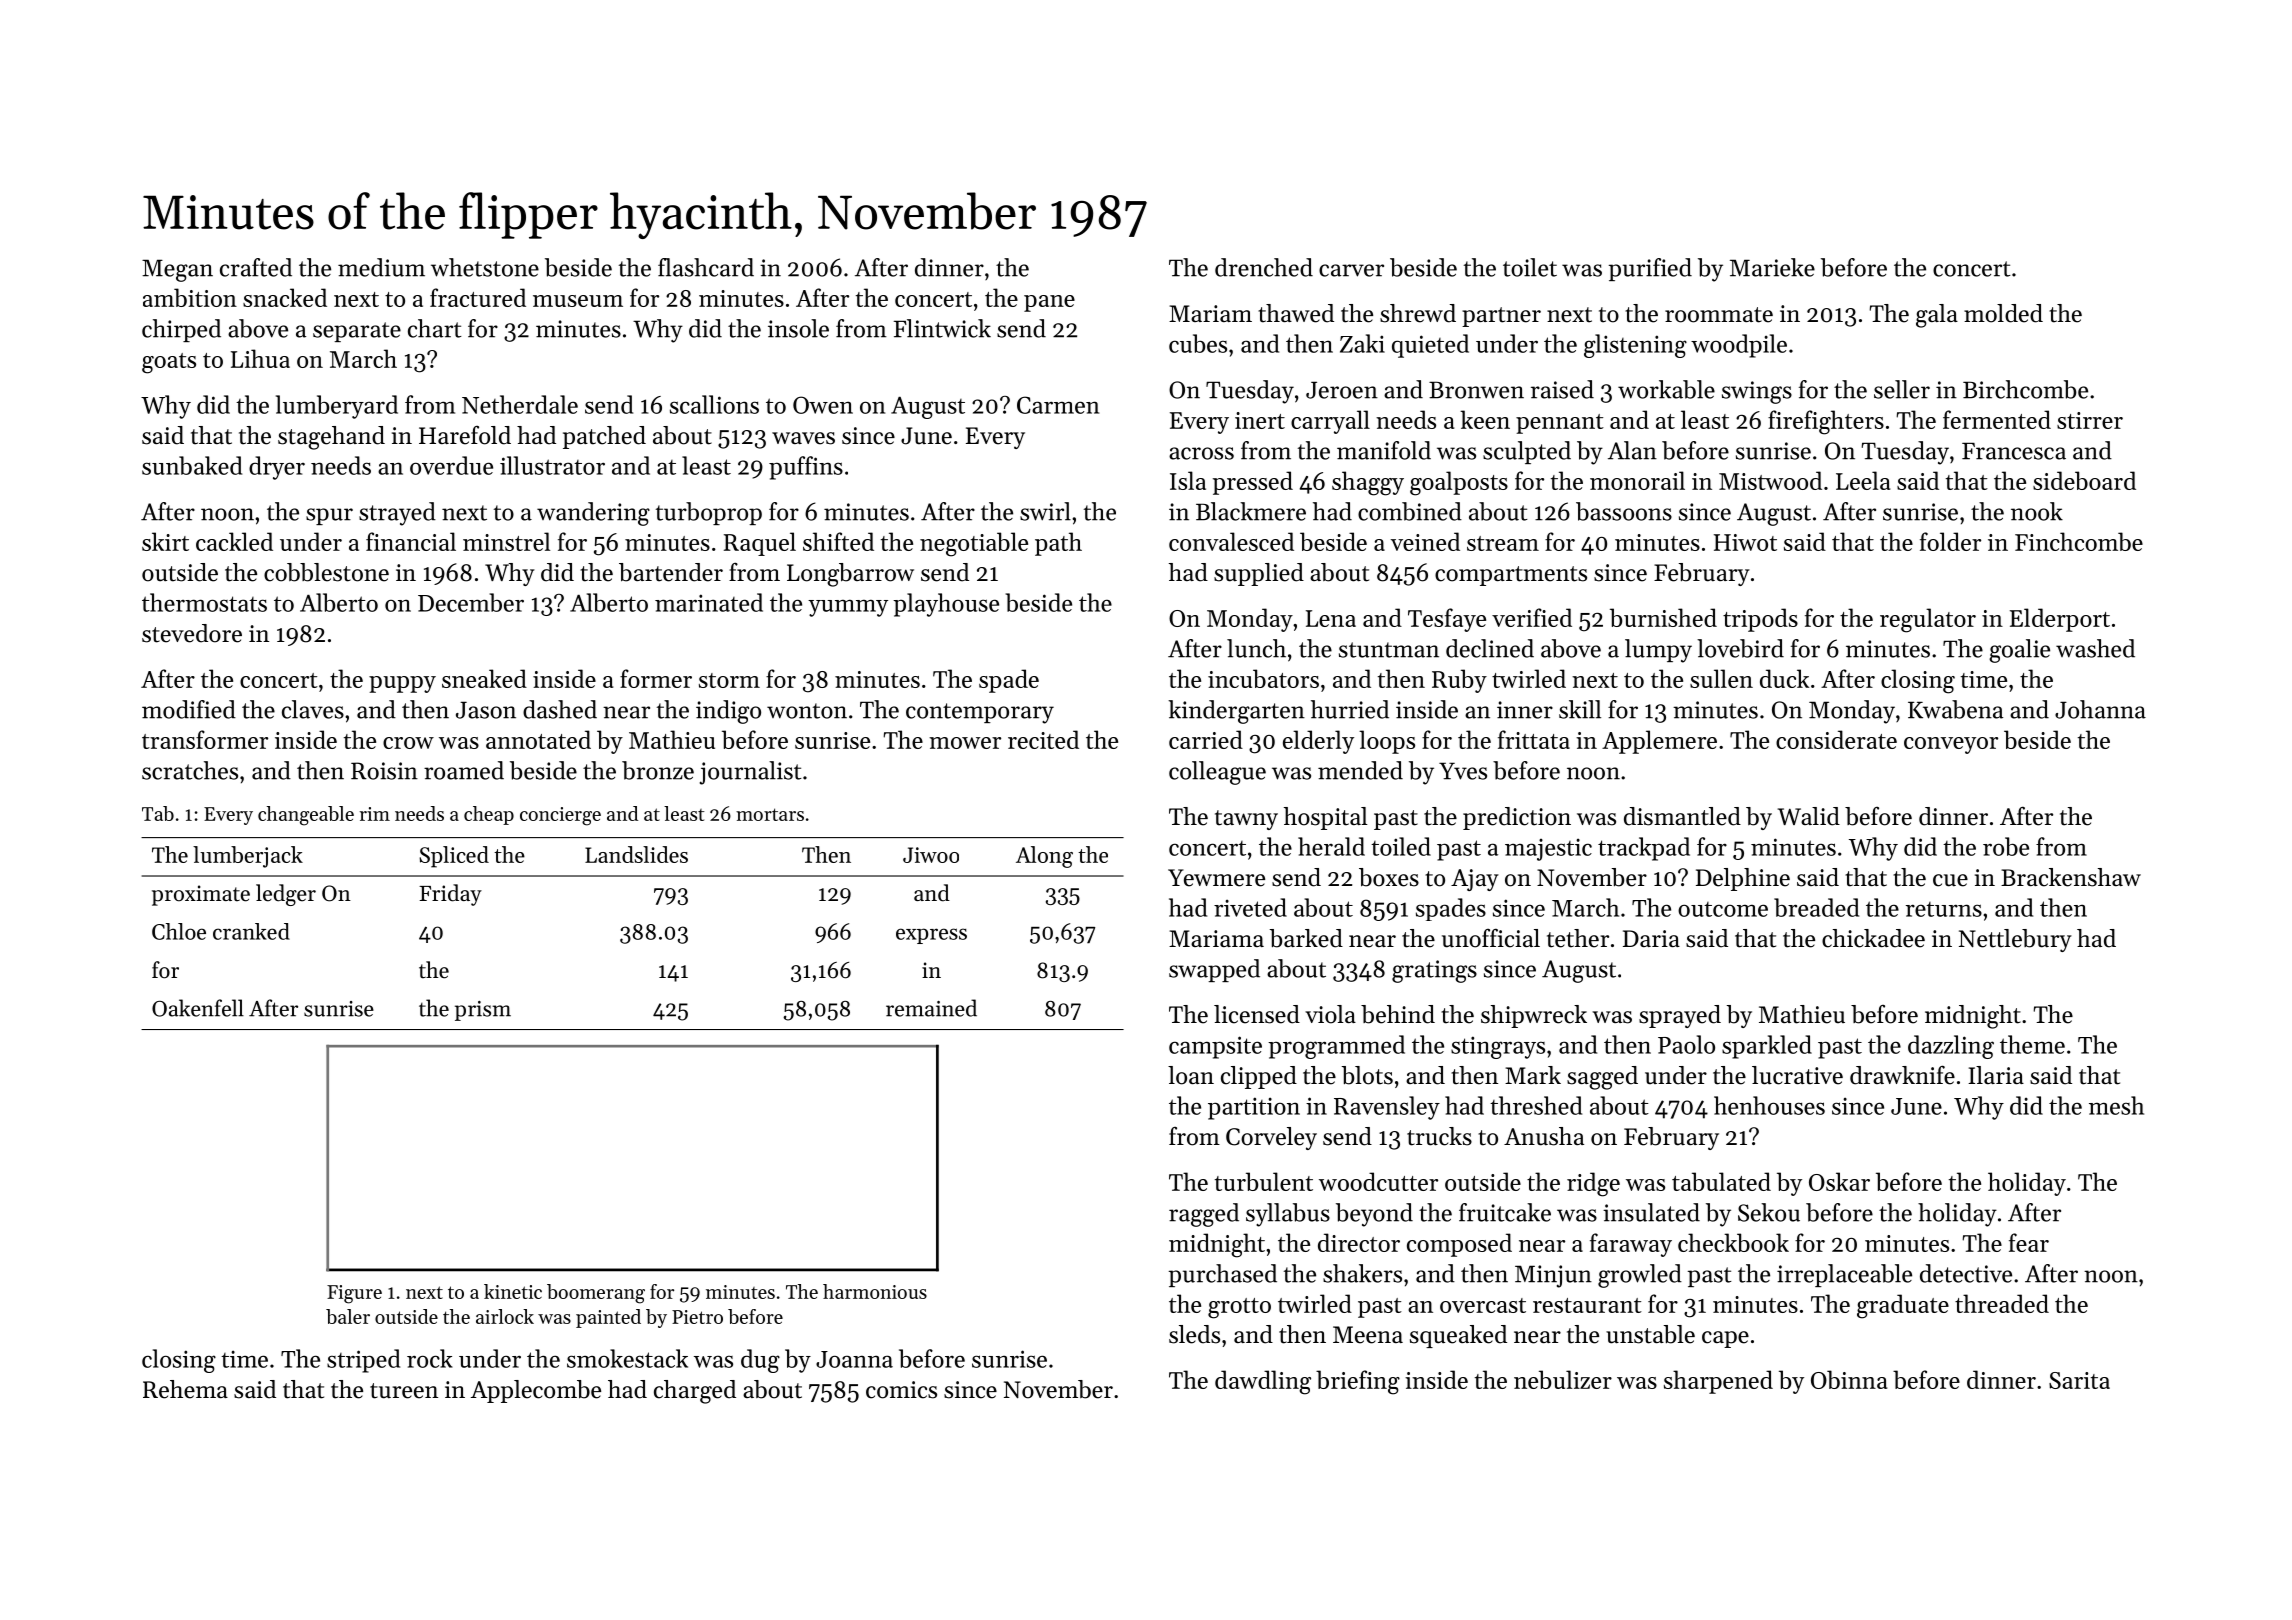 The height and width of the screenshot is (1620, 2292). I want to click on Ravensley, so click(1387, 1108).
